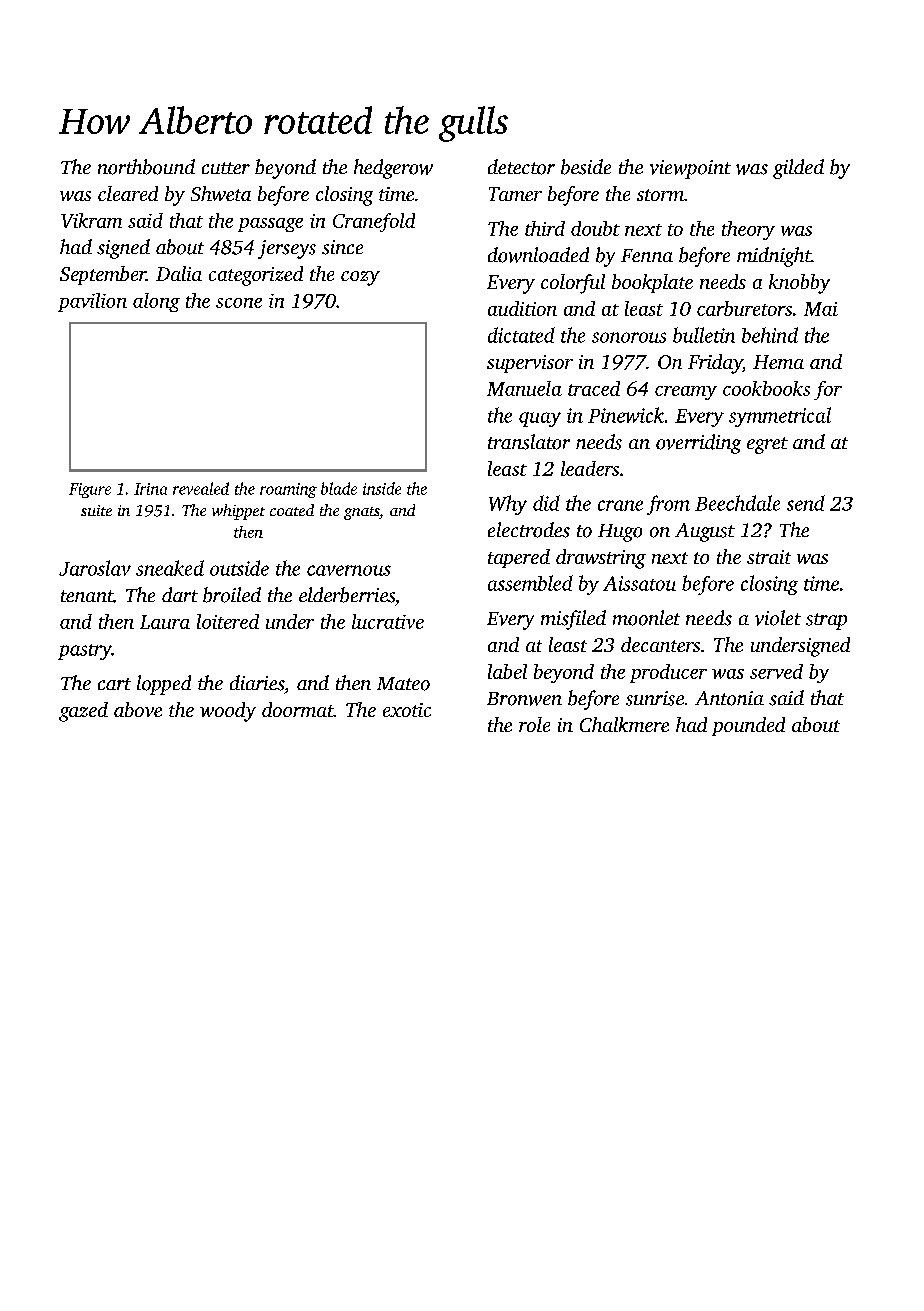  What do you see at coordinates (146, 167) in the screenshot?
I see `northbound` at bounding box center [146, 167].
